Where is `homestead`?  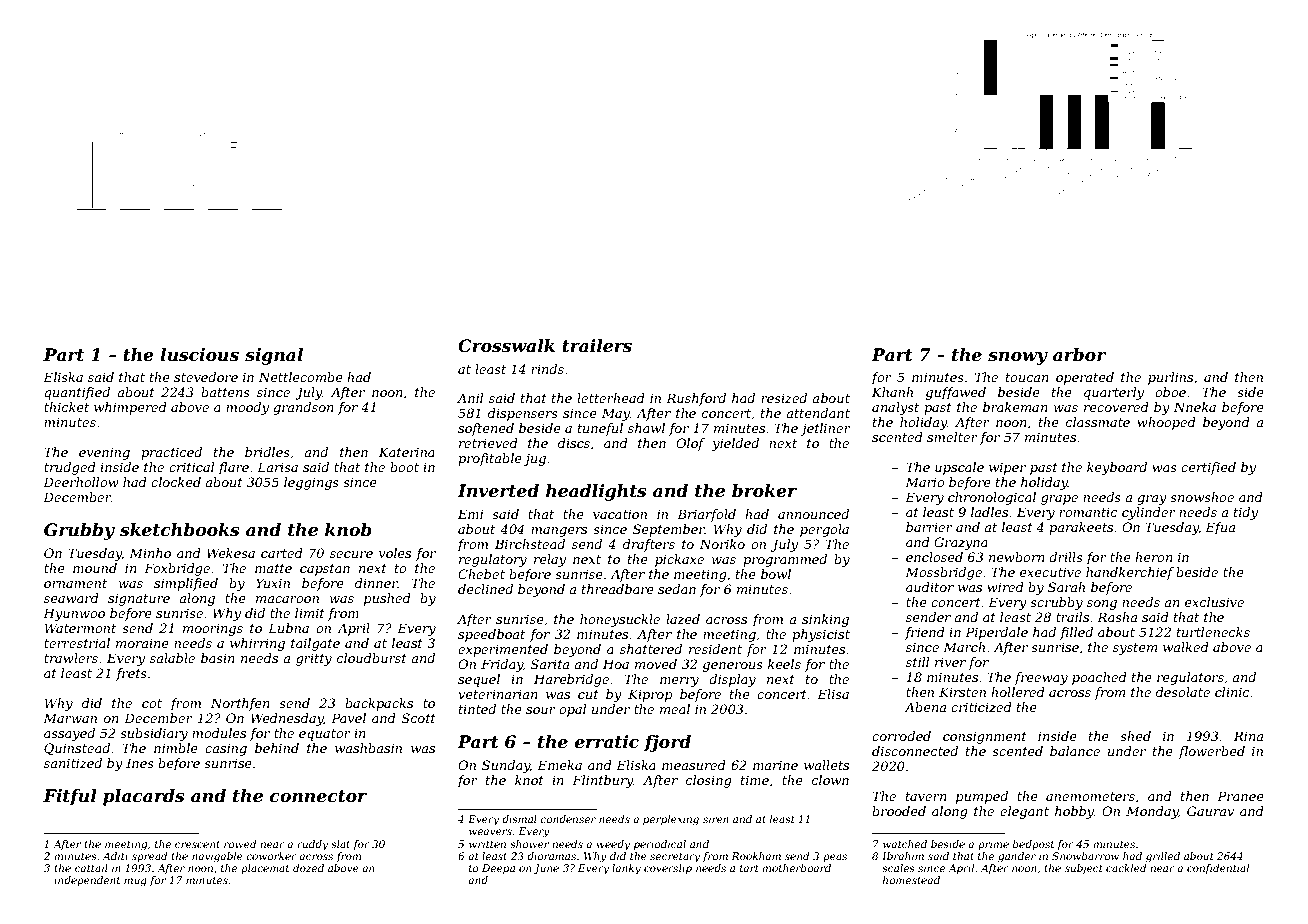
homestead is located at coordinates (911, 880).
